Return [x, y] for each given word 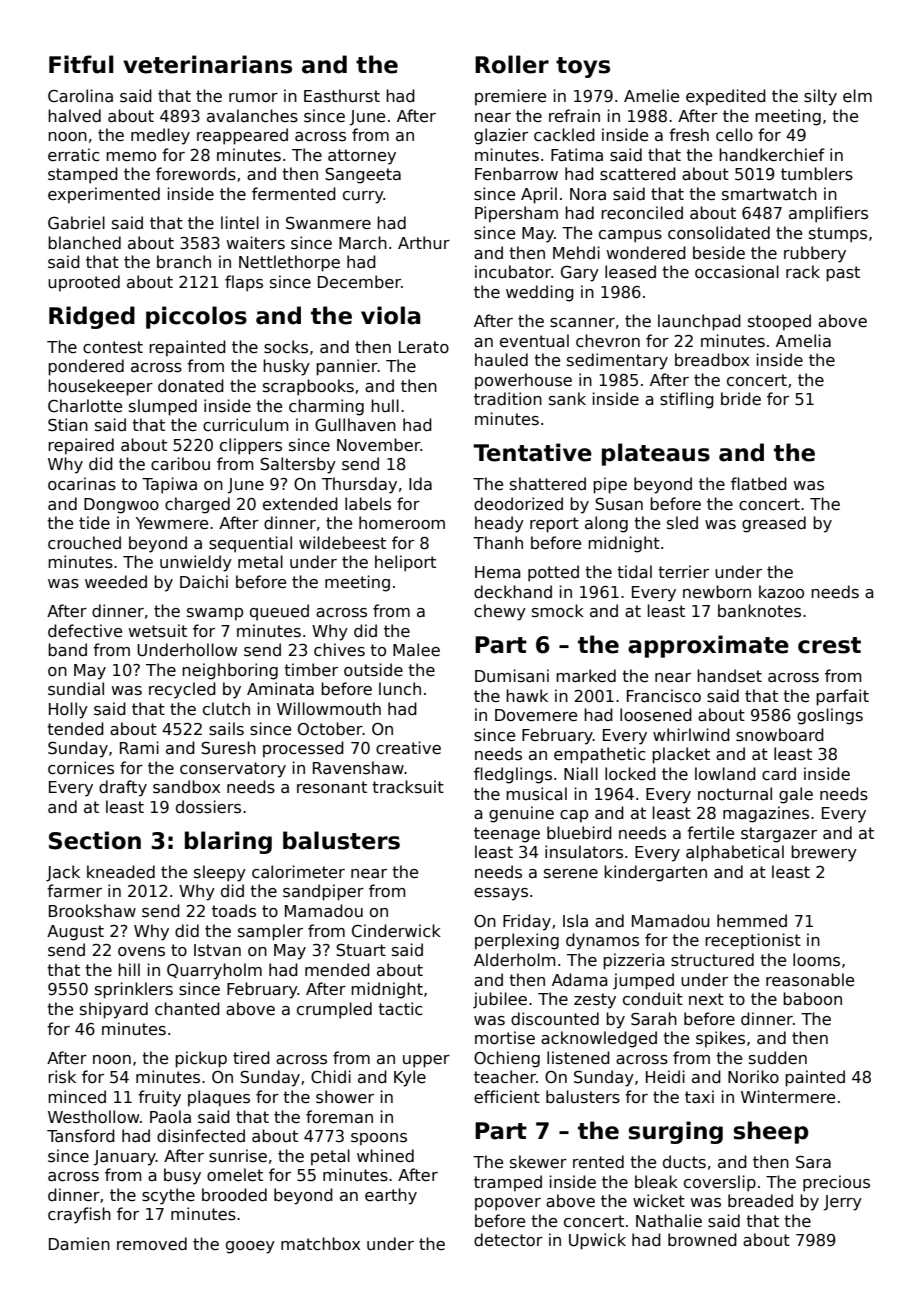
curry [363, 197]
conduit [653, 999]
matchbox [320, 1244]
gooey [250, 1247]
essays [501, 894]
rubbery [815, 254]
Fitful [81, 64]
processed [303, 749]
